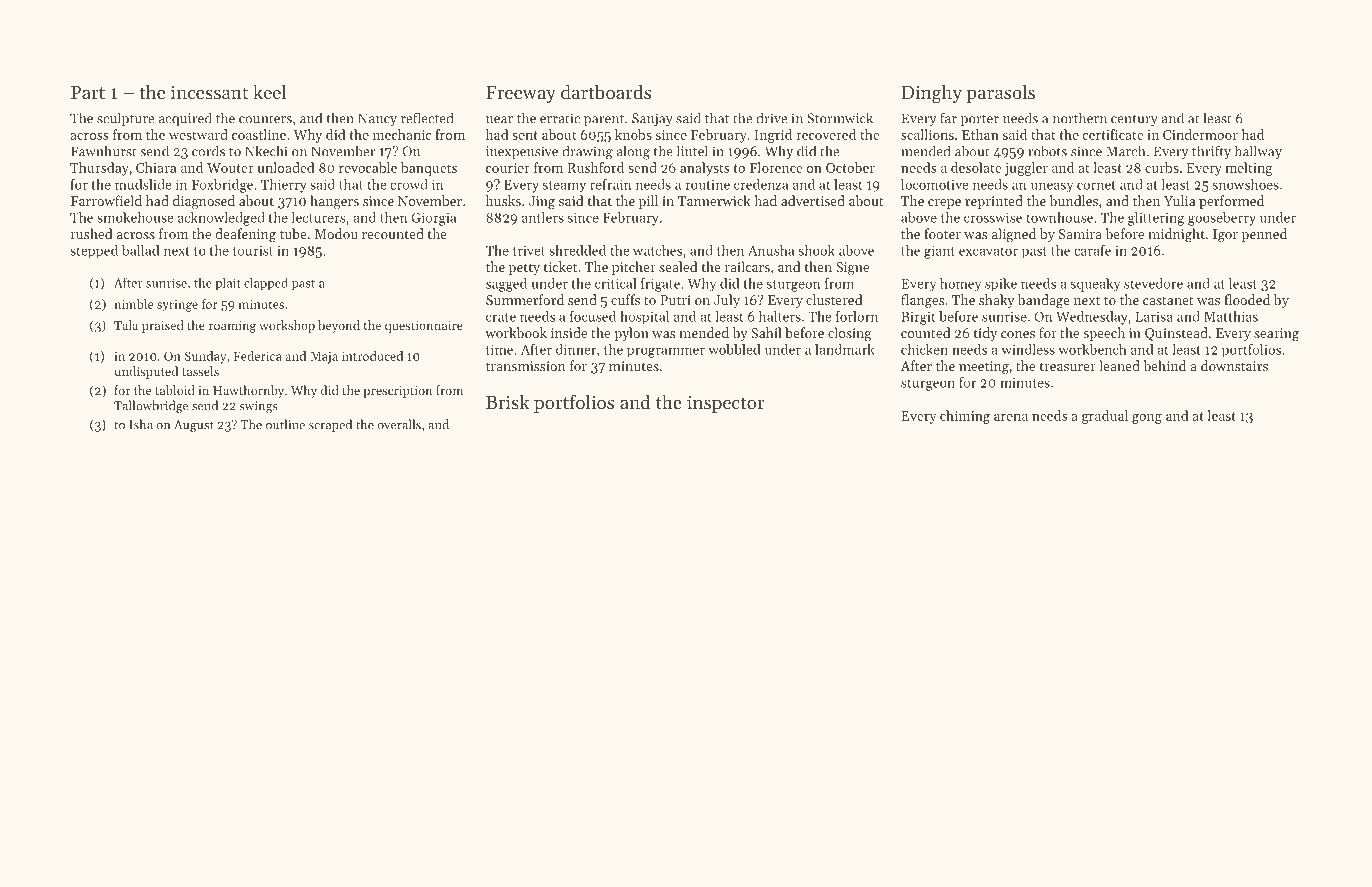  Describe the element at coordinates (88, 92) in the image. I see `Part` at that location.
